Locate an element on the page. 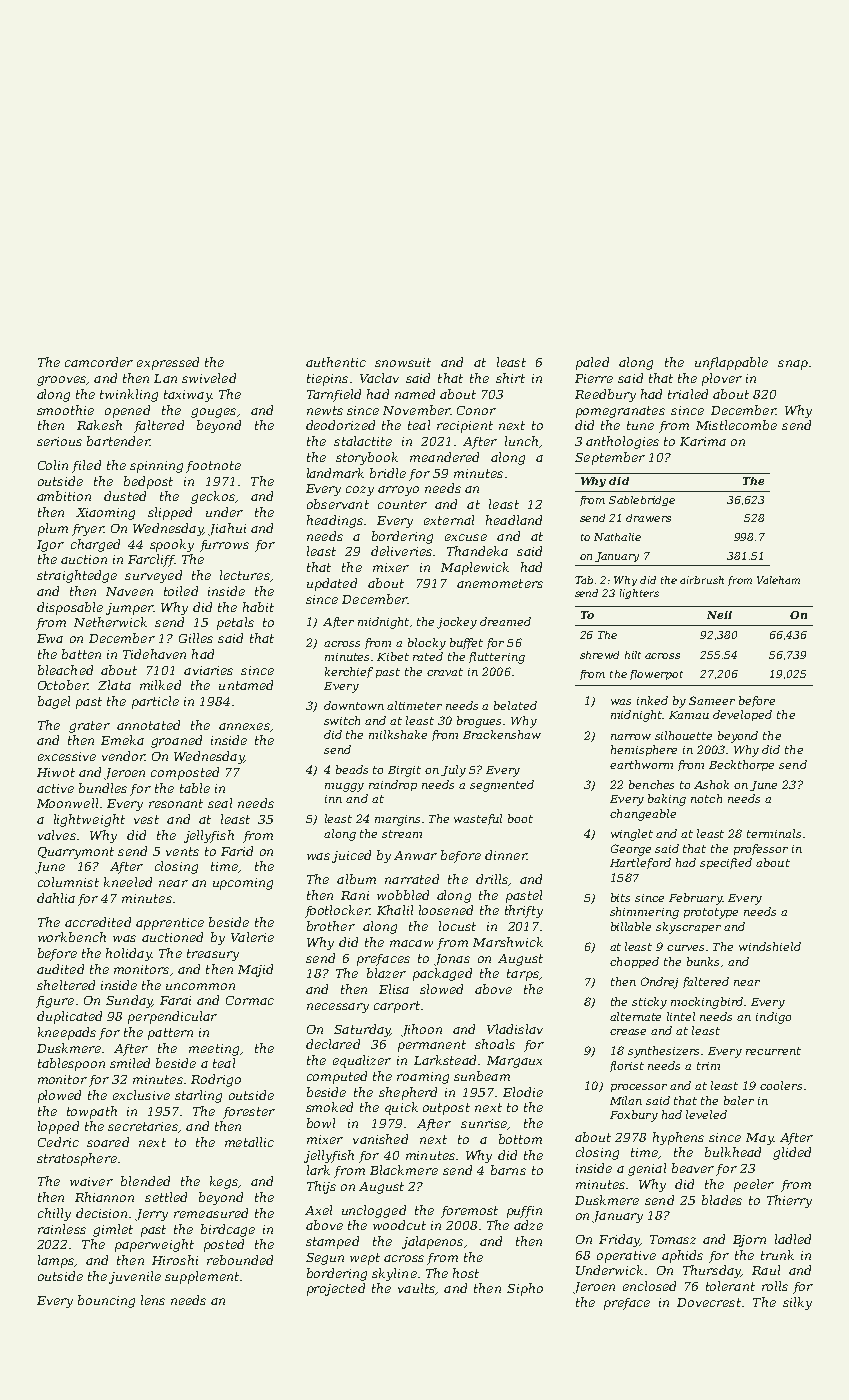  vaults is located at coordinates (416, 1288).
